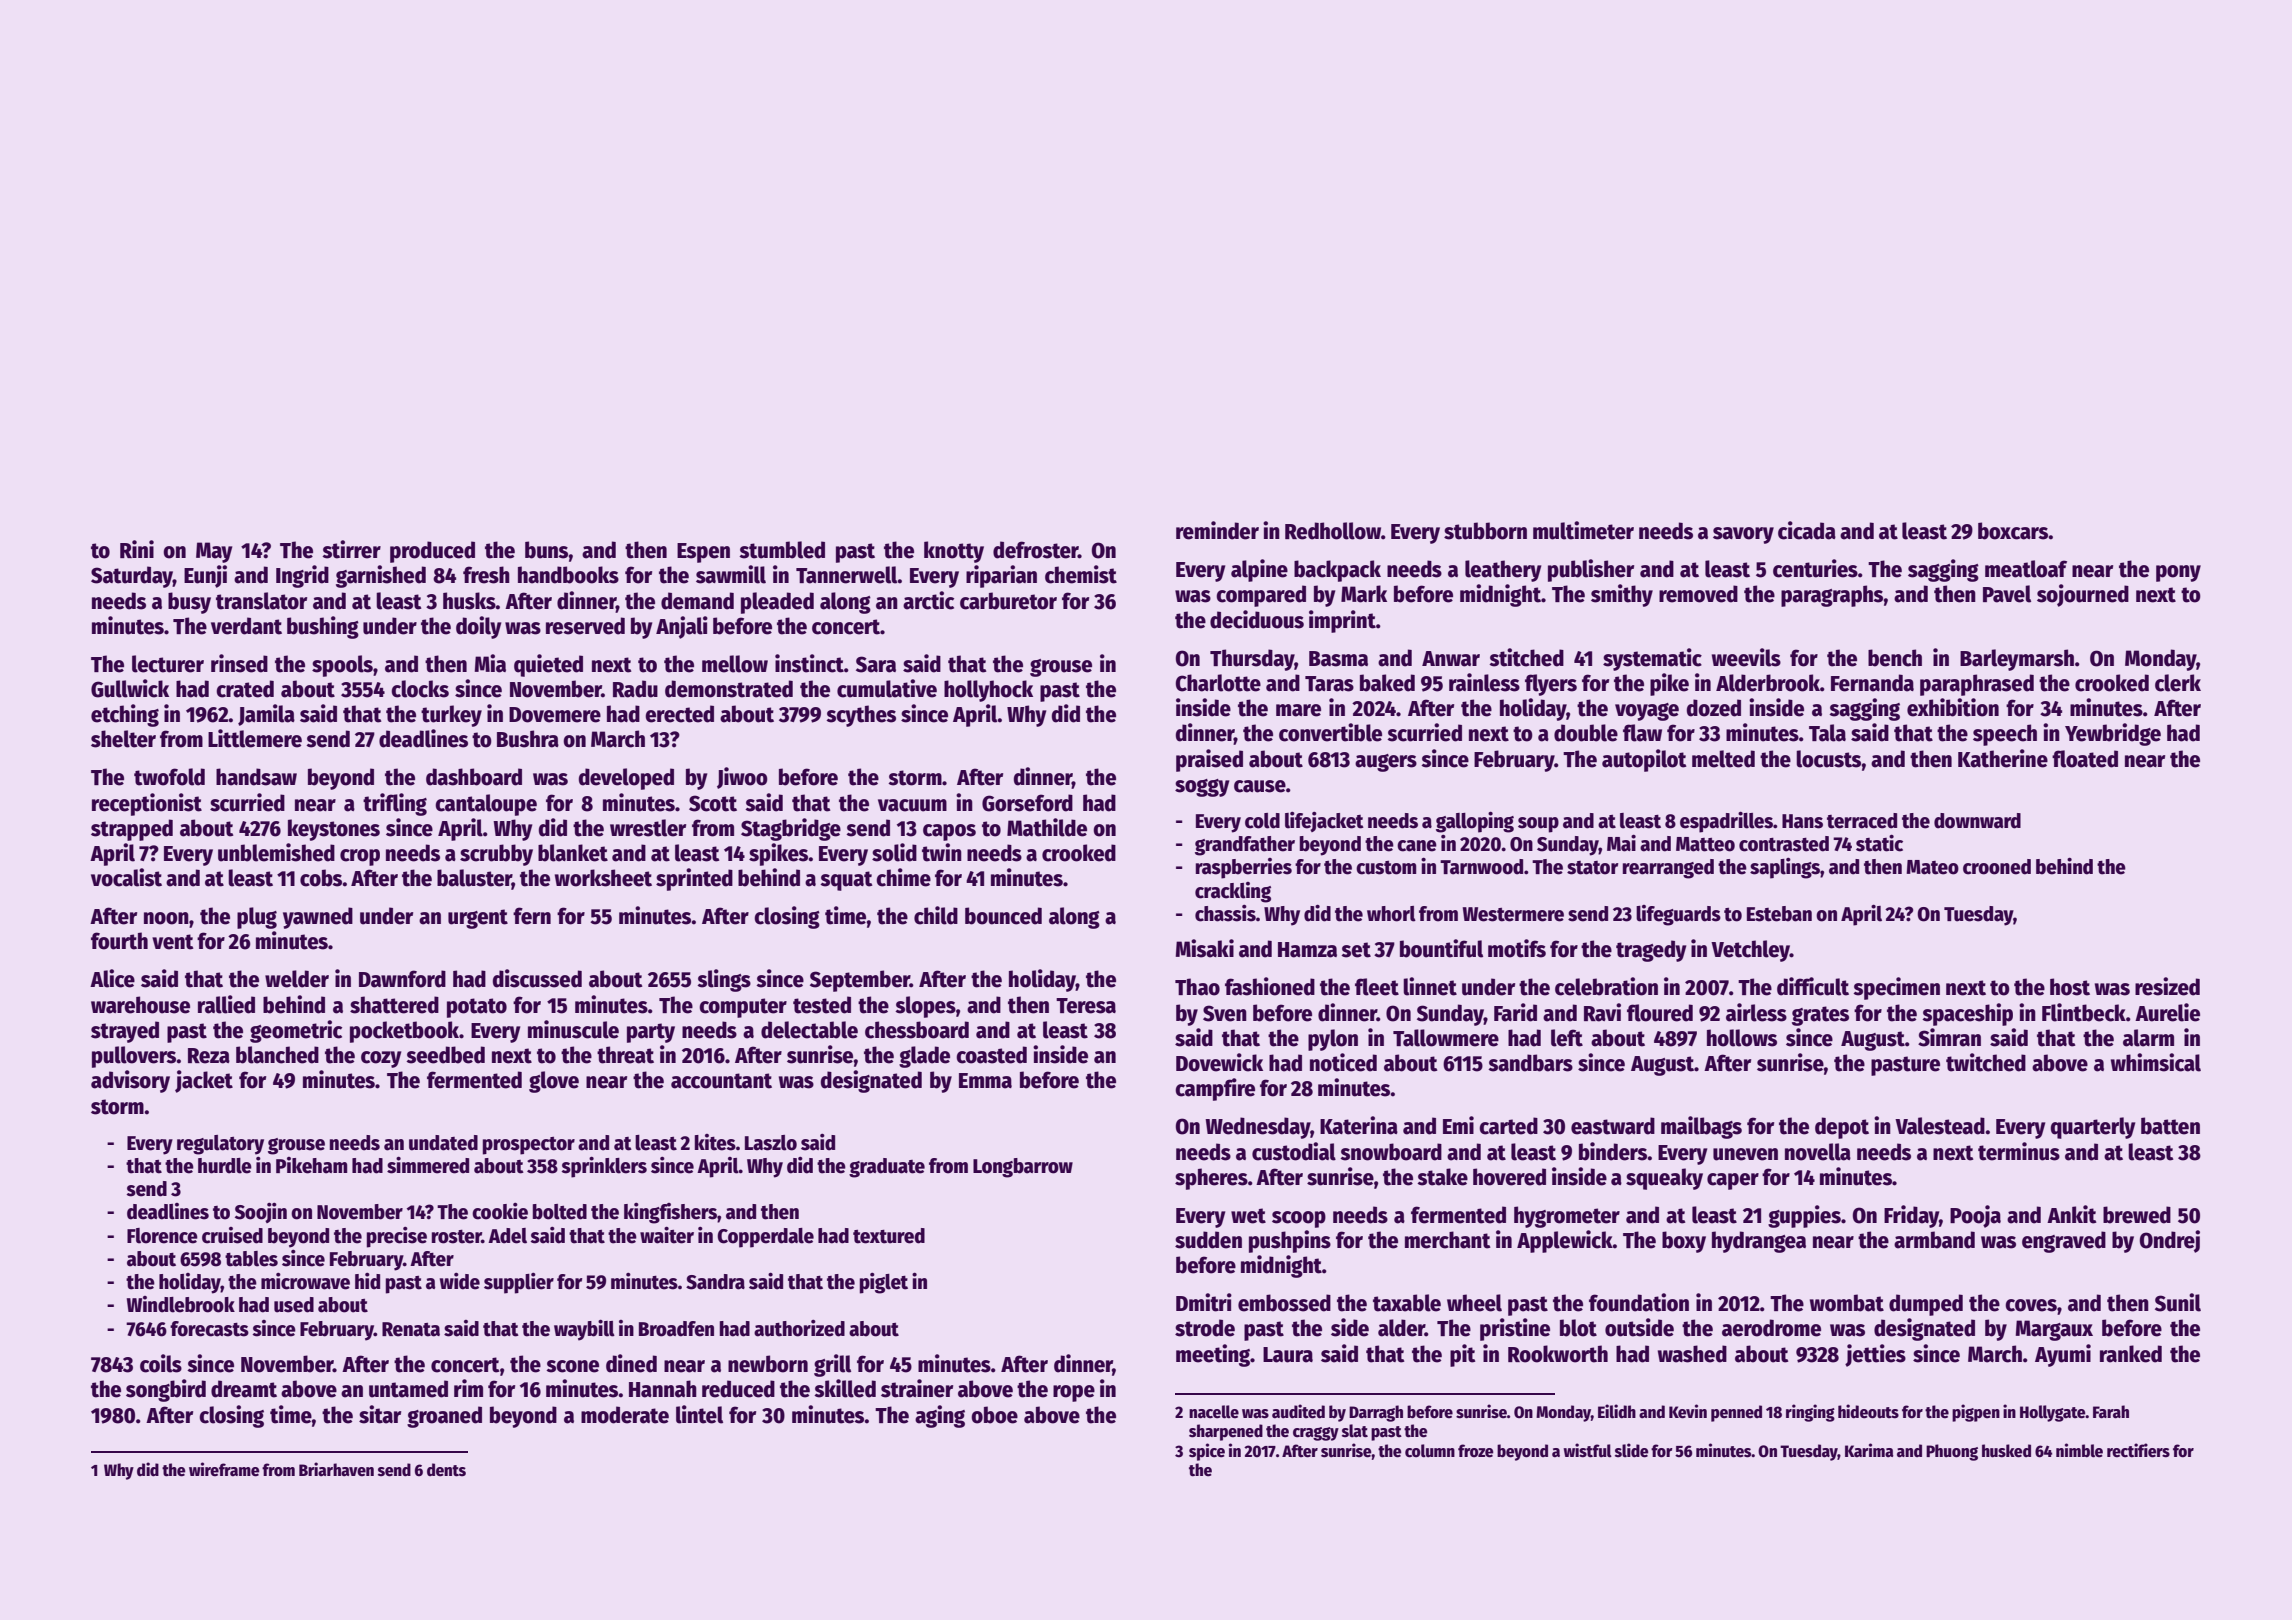  I want to click on sojourned, so click(2083, 595).
